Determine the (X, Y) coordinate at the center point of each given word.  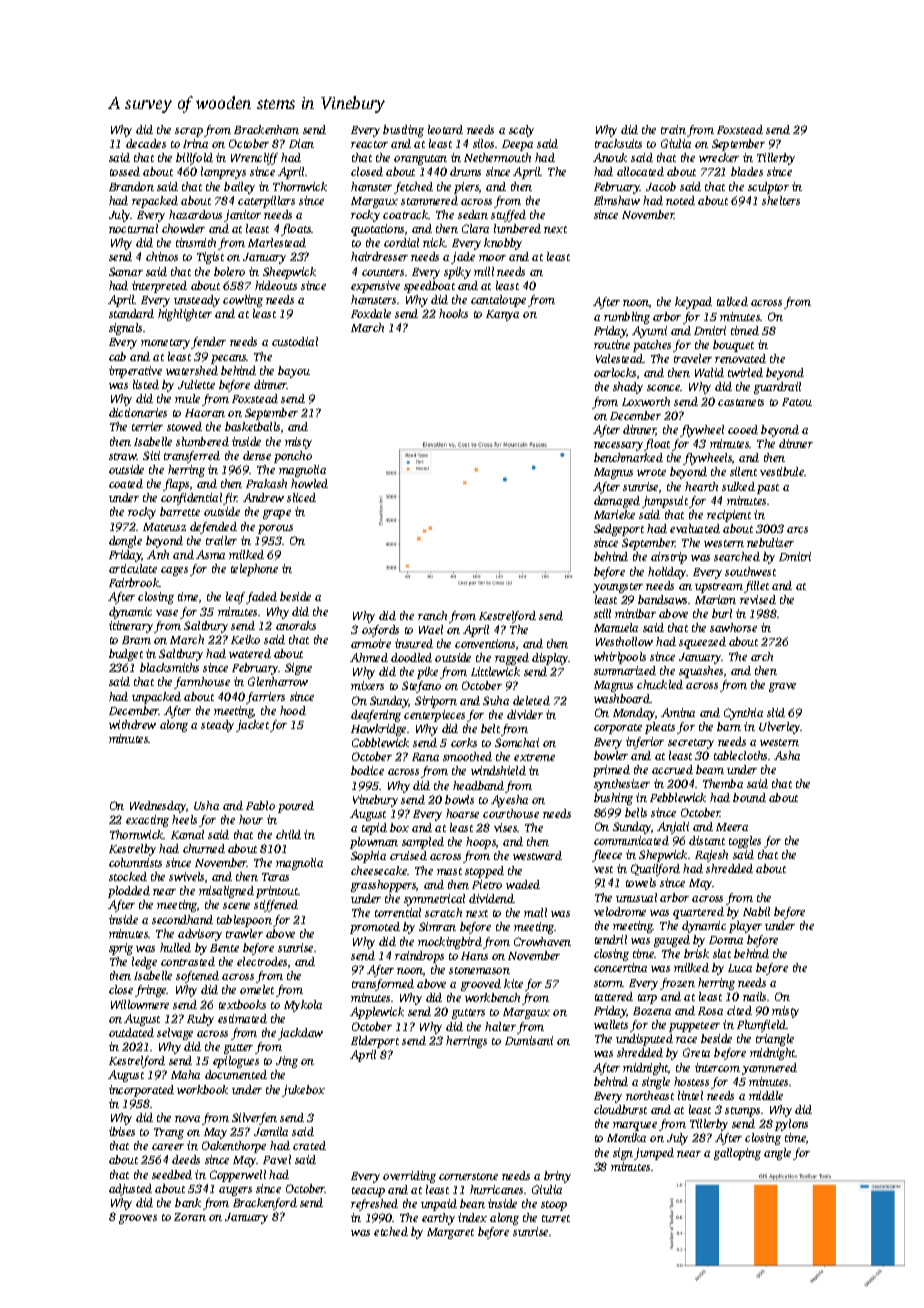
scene (236, 906)
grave (782, 687)
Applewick (377, 1013)
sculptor (768, 188)
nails (754, 996)
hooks (453, 313)
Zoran (190, 1217)
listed (146, 384)
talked (732, 301)
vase (167, 613)
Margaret (450, 1233)
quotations (377, 230)
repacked (155, 202)
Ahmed (369, 657)
